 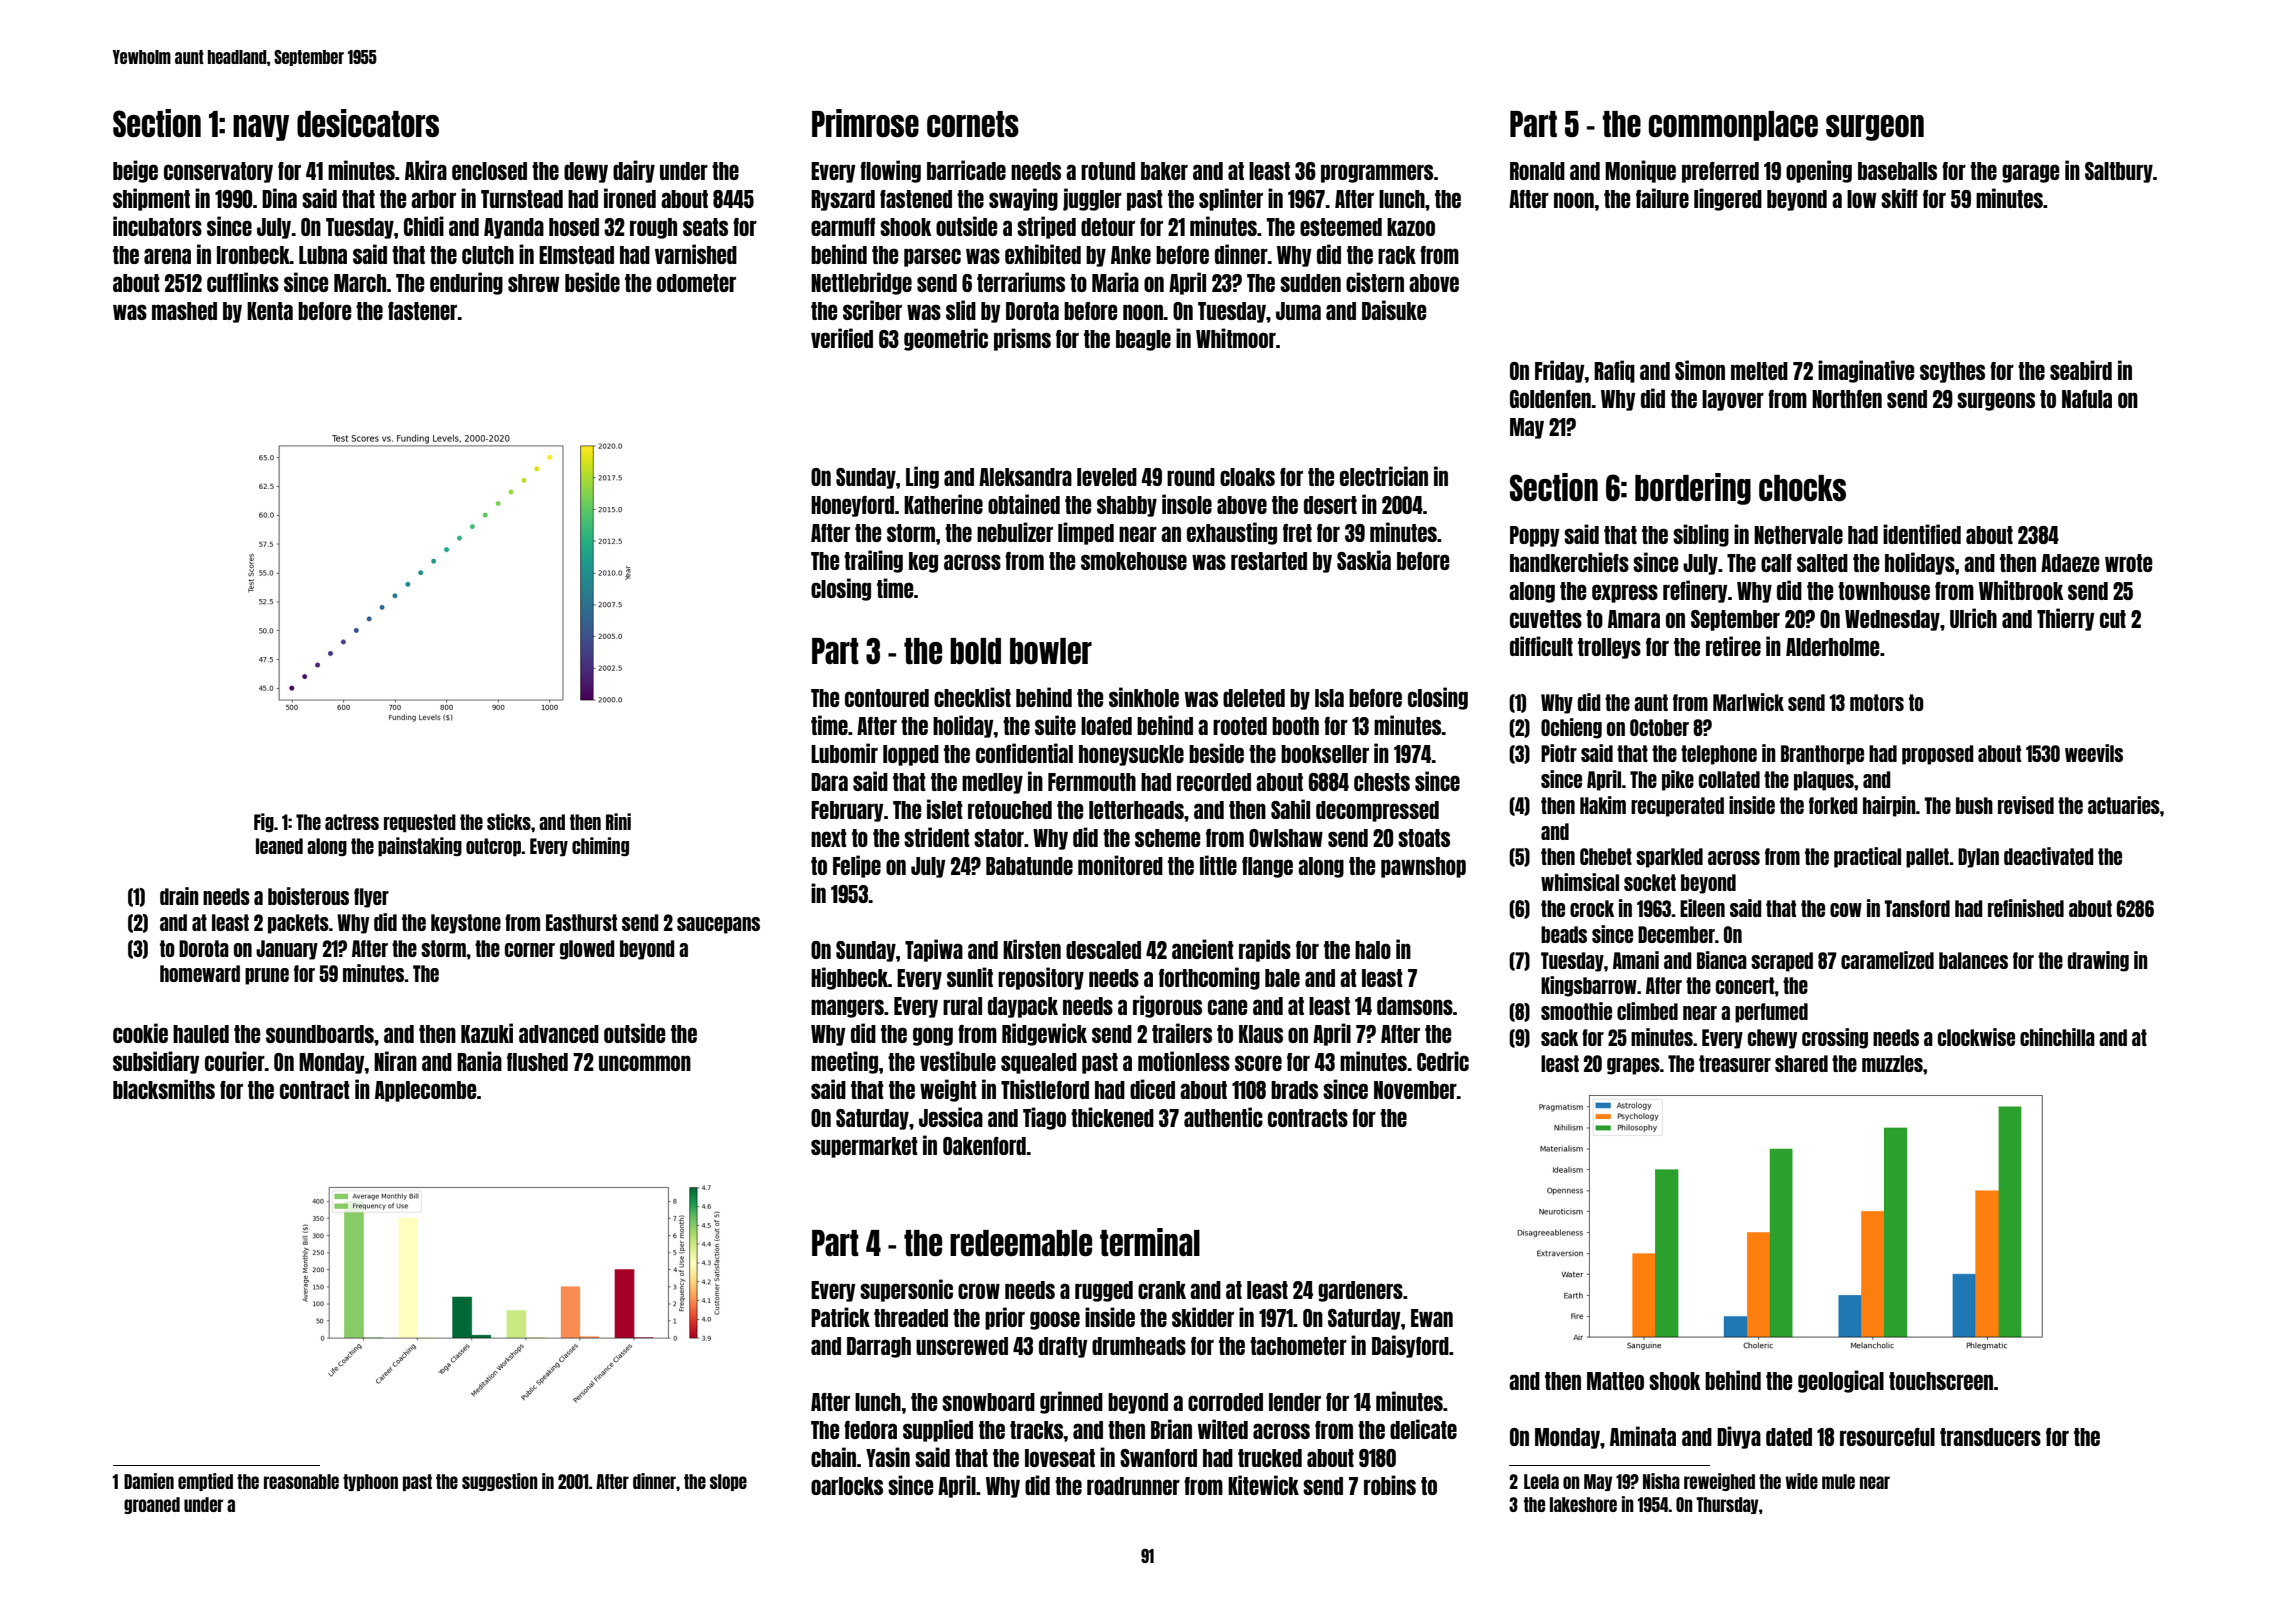 I want to click on Dina, so click(x=279, y=198).
